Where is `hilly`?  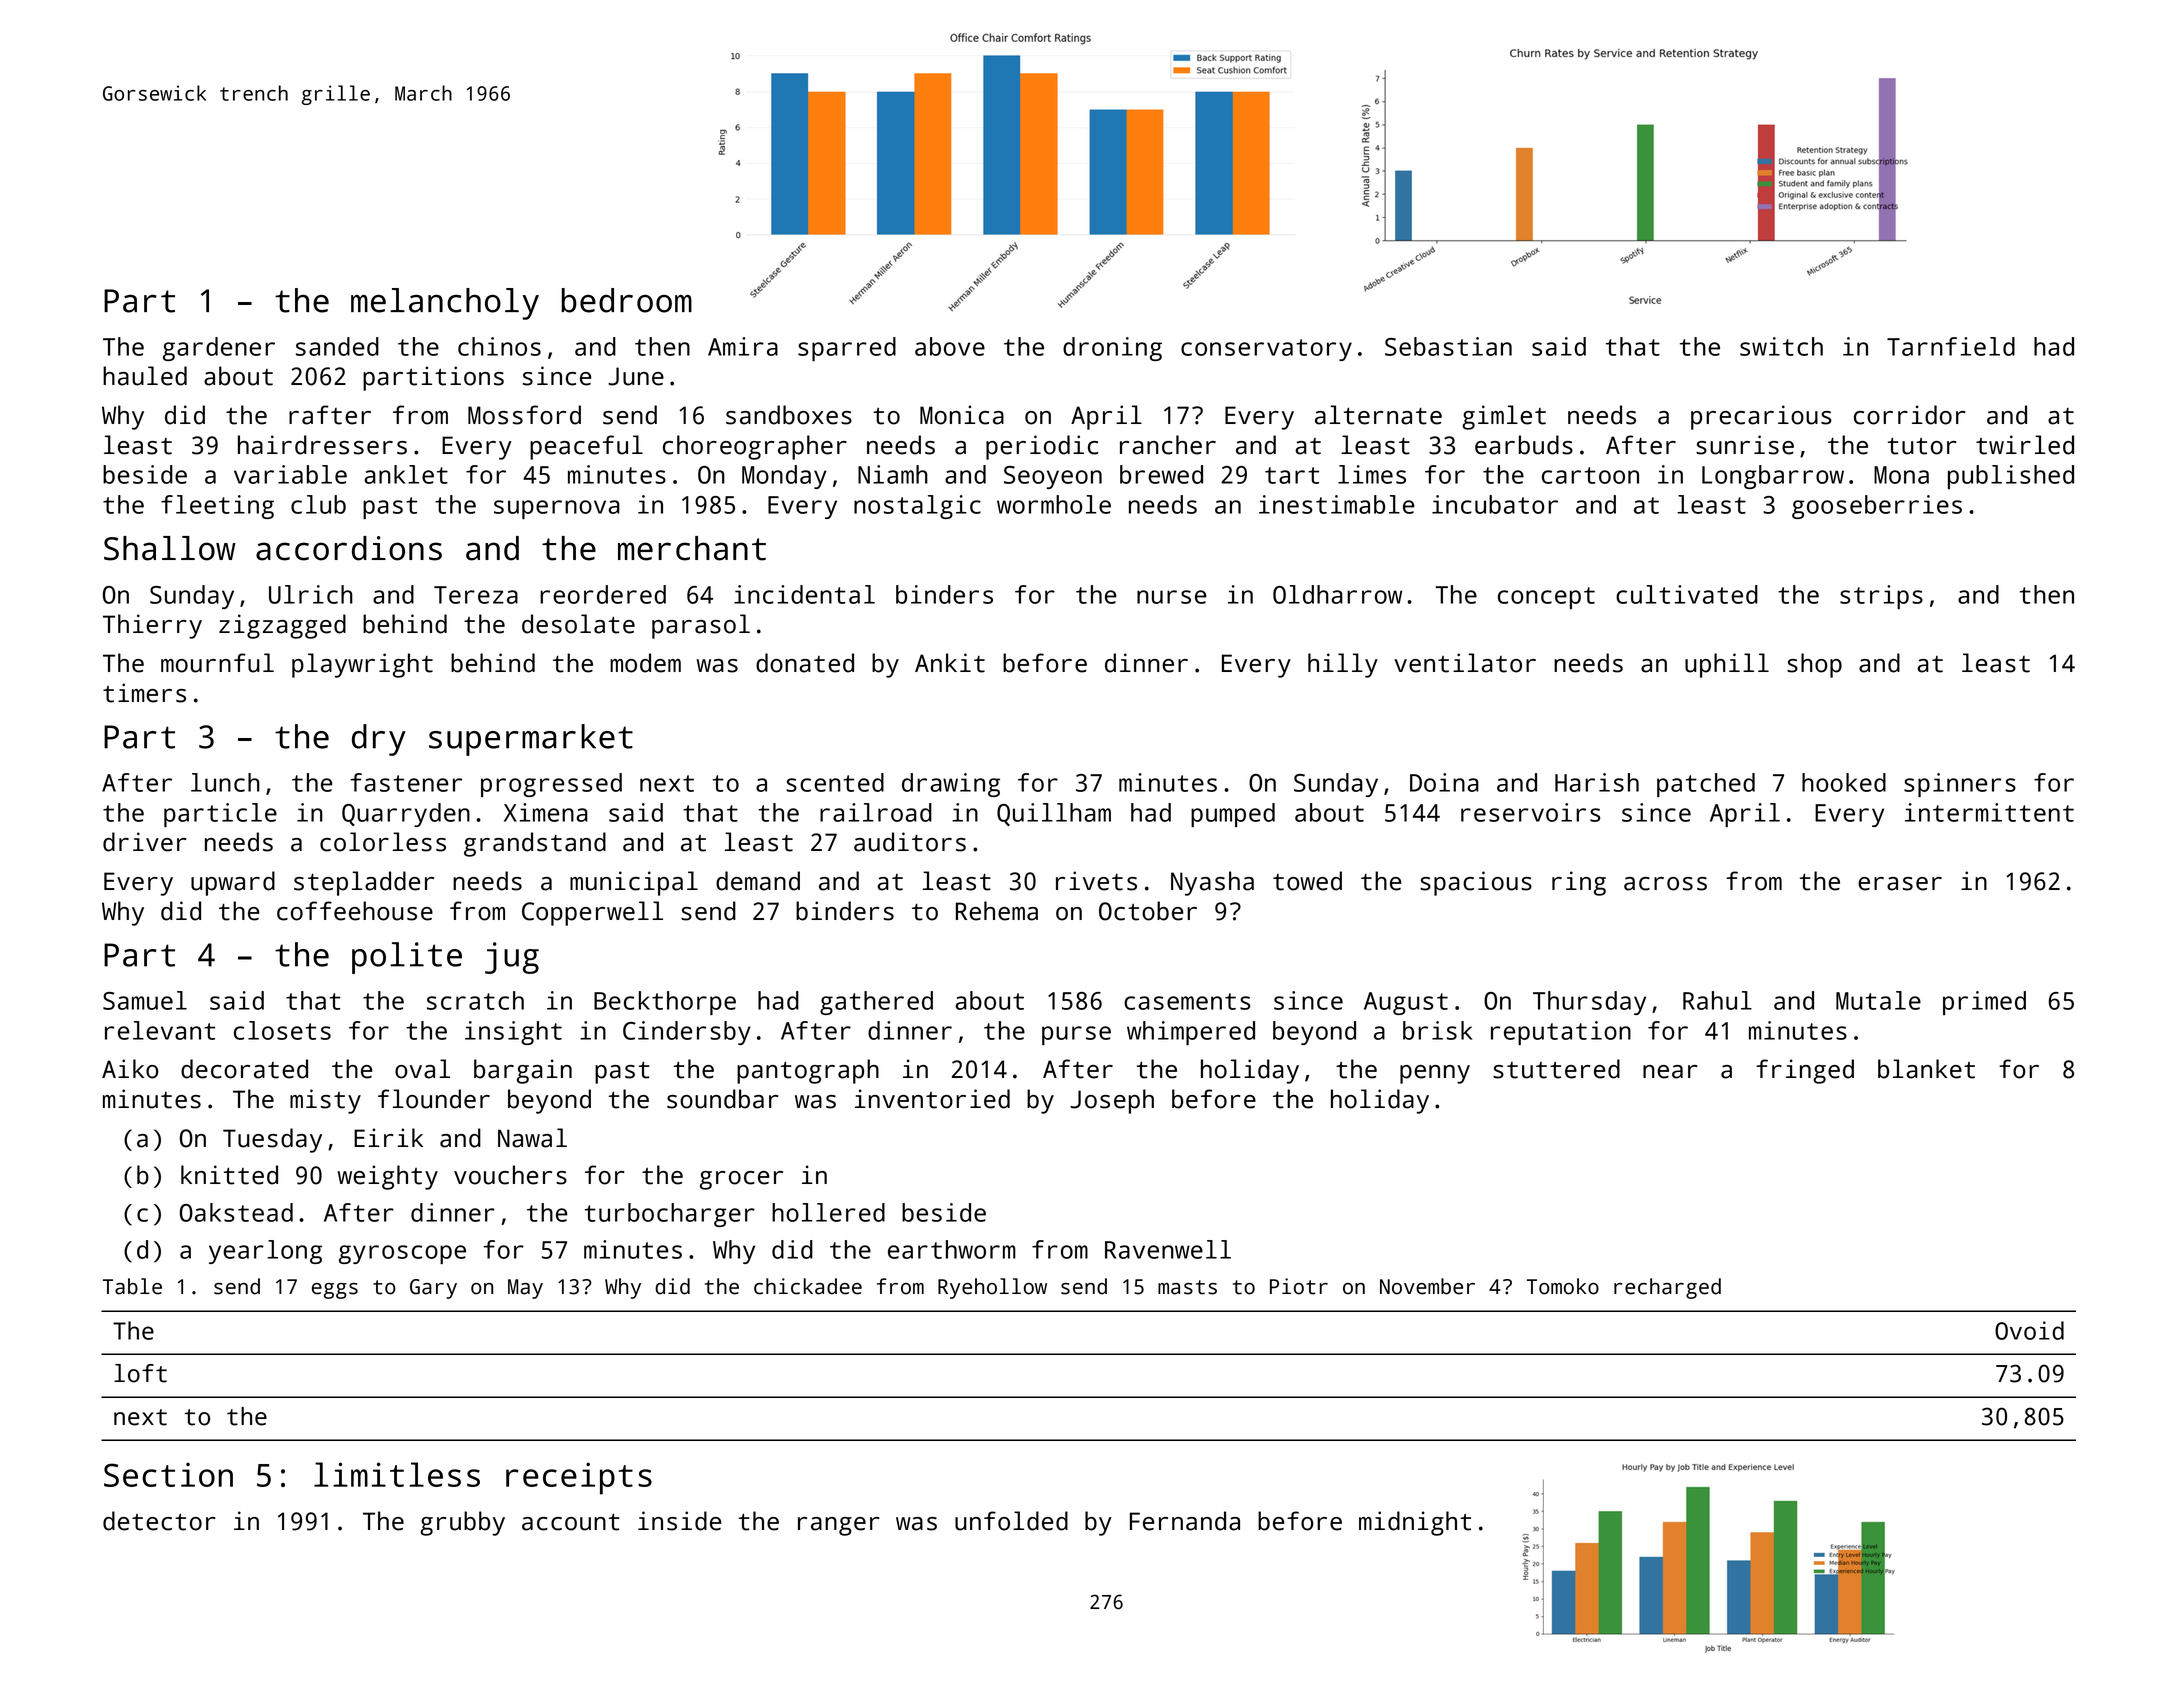
hilly is located at coordinates (1343, 665).
